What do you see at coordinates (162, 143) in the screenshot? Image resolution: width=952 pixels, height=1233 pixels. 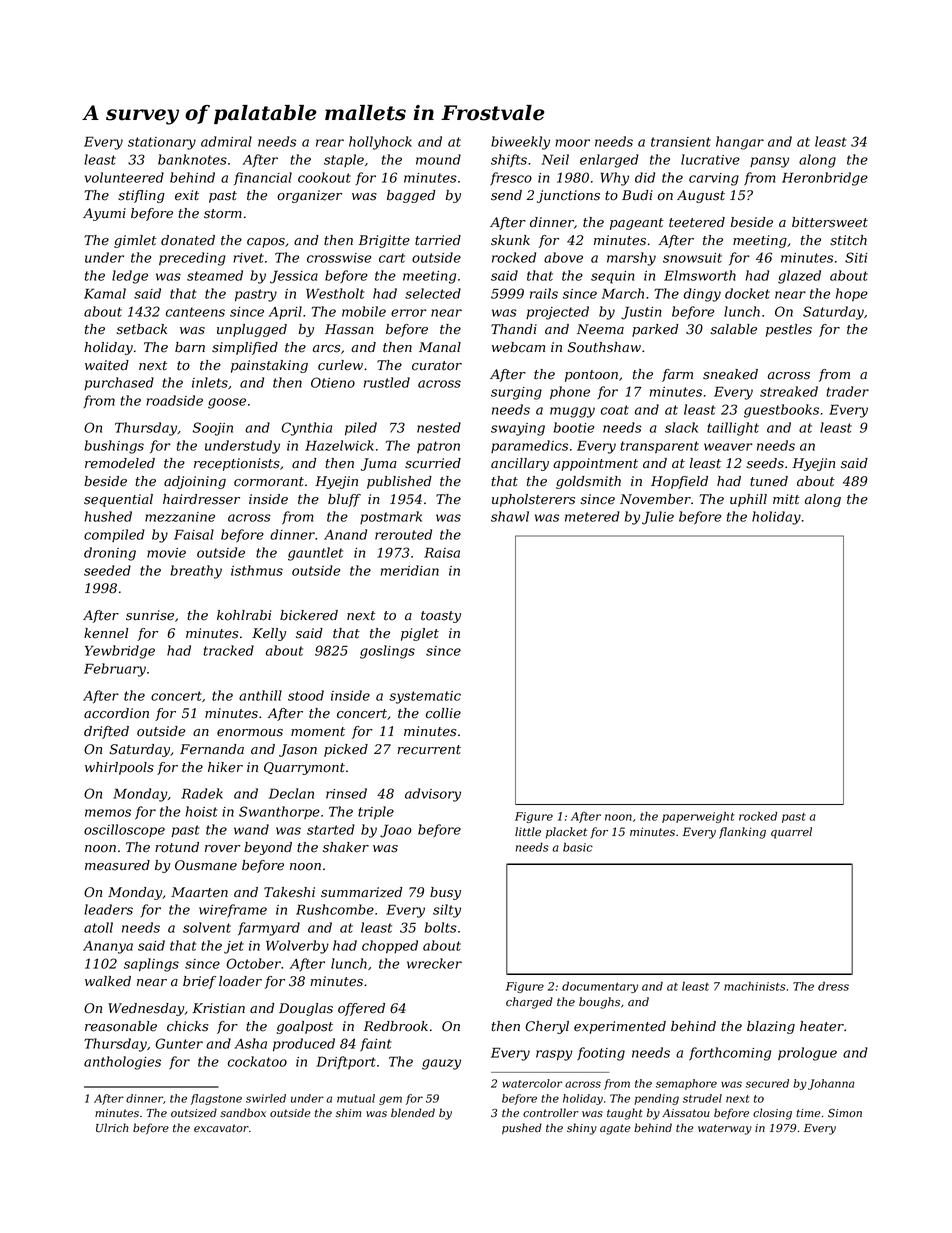 I see `stationary` at bounding box center [162, 143].
